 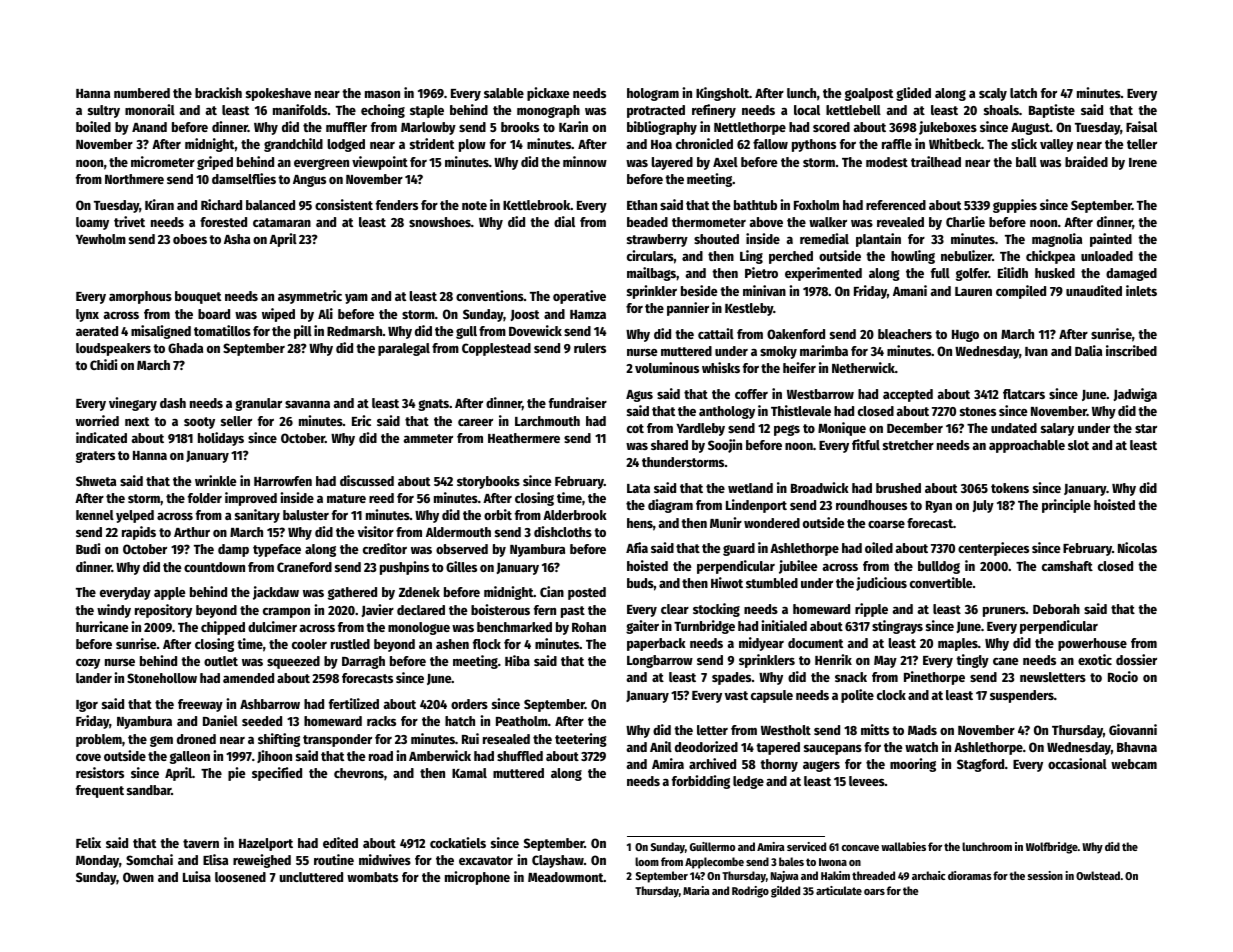 I want to click on catamaran, so click(x=282, y=222).
